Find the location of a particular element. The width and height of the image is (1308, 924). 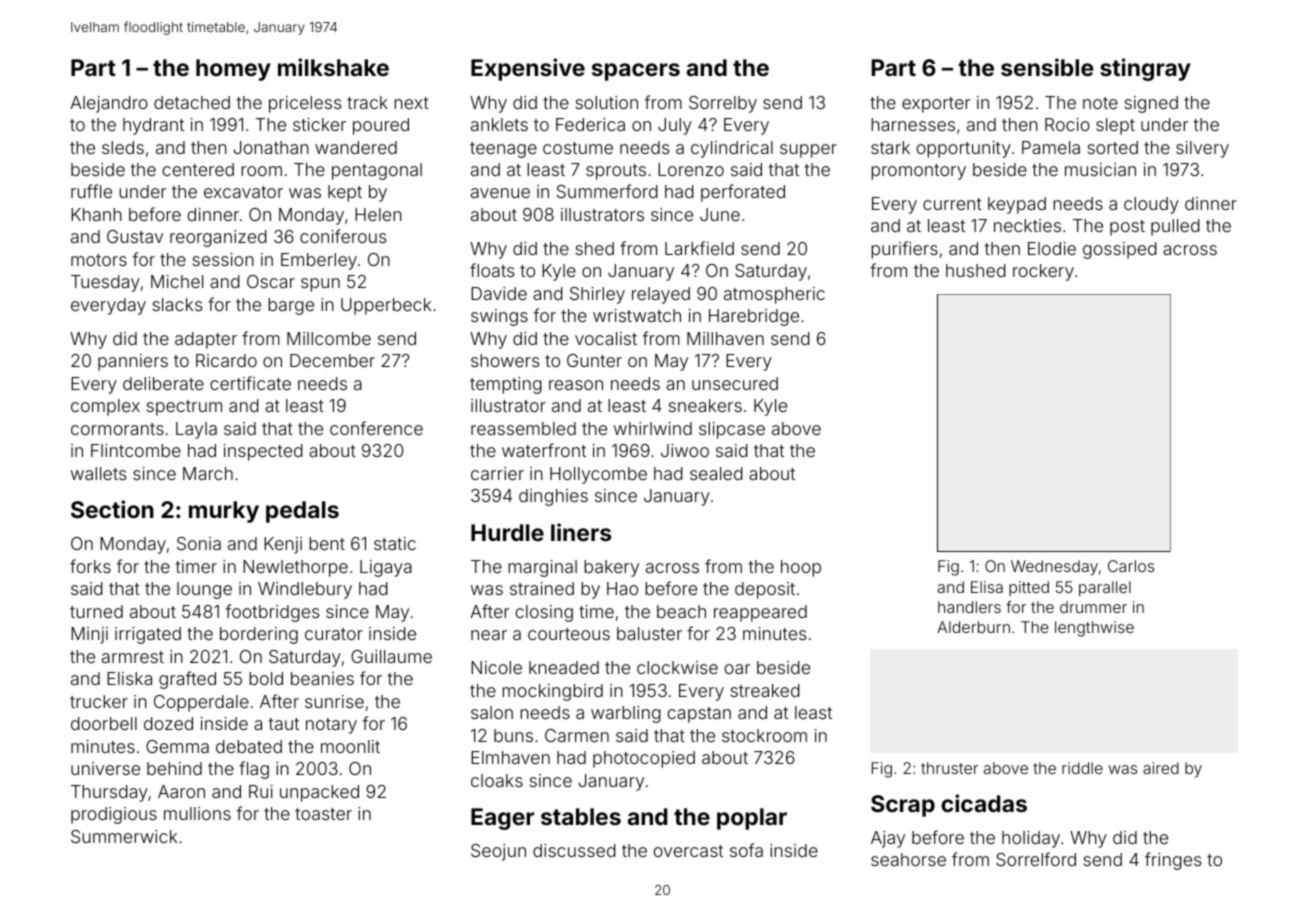

Larkfield is located at coordinates (699, 248).
